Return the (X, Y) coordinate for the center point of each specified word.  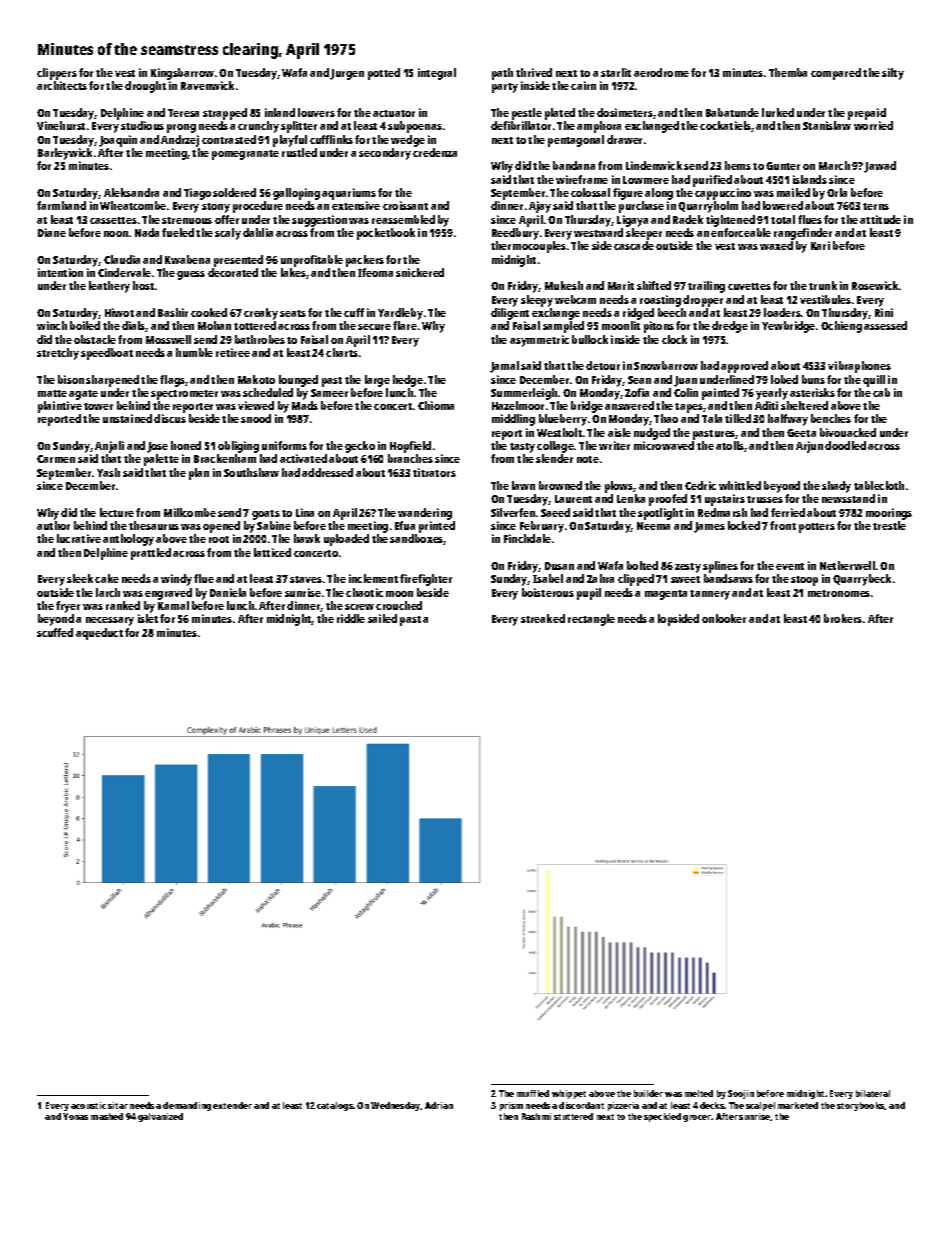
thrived (534, 72)
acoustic (88, 1105)
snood (256, 418)
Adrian (439, 1105)
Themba (788, 72)
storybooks (861, 1106)
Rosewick (875, 285)
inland (280, 112)
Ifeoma (375, 272)
